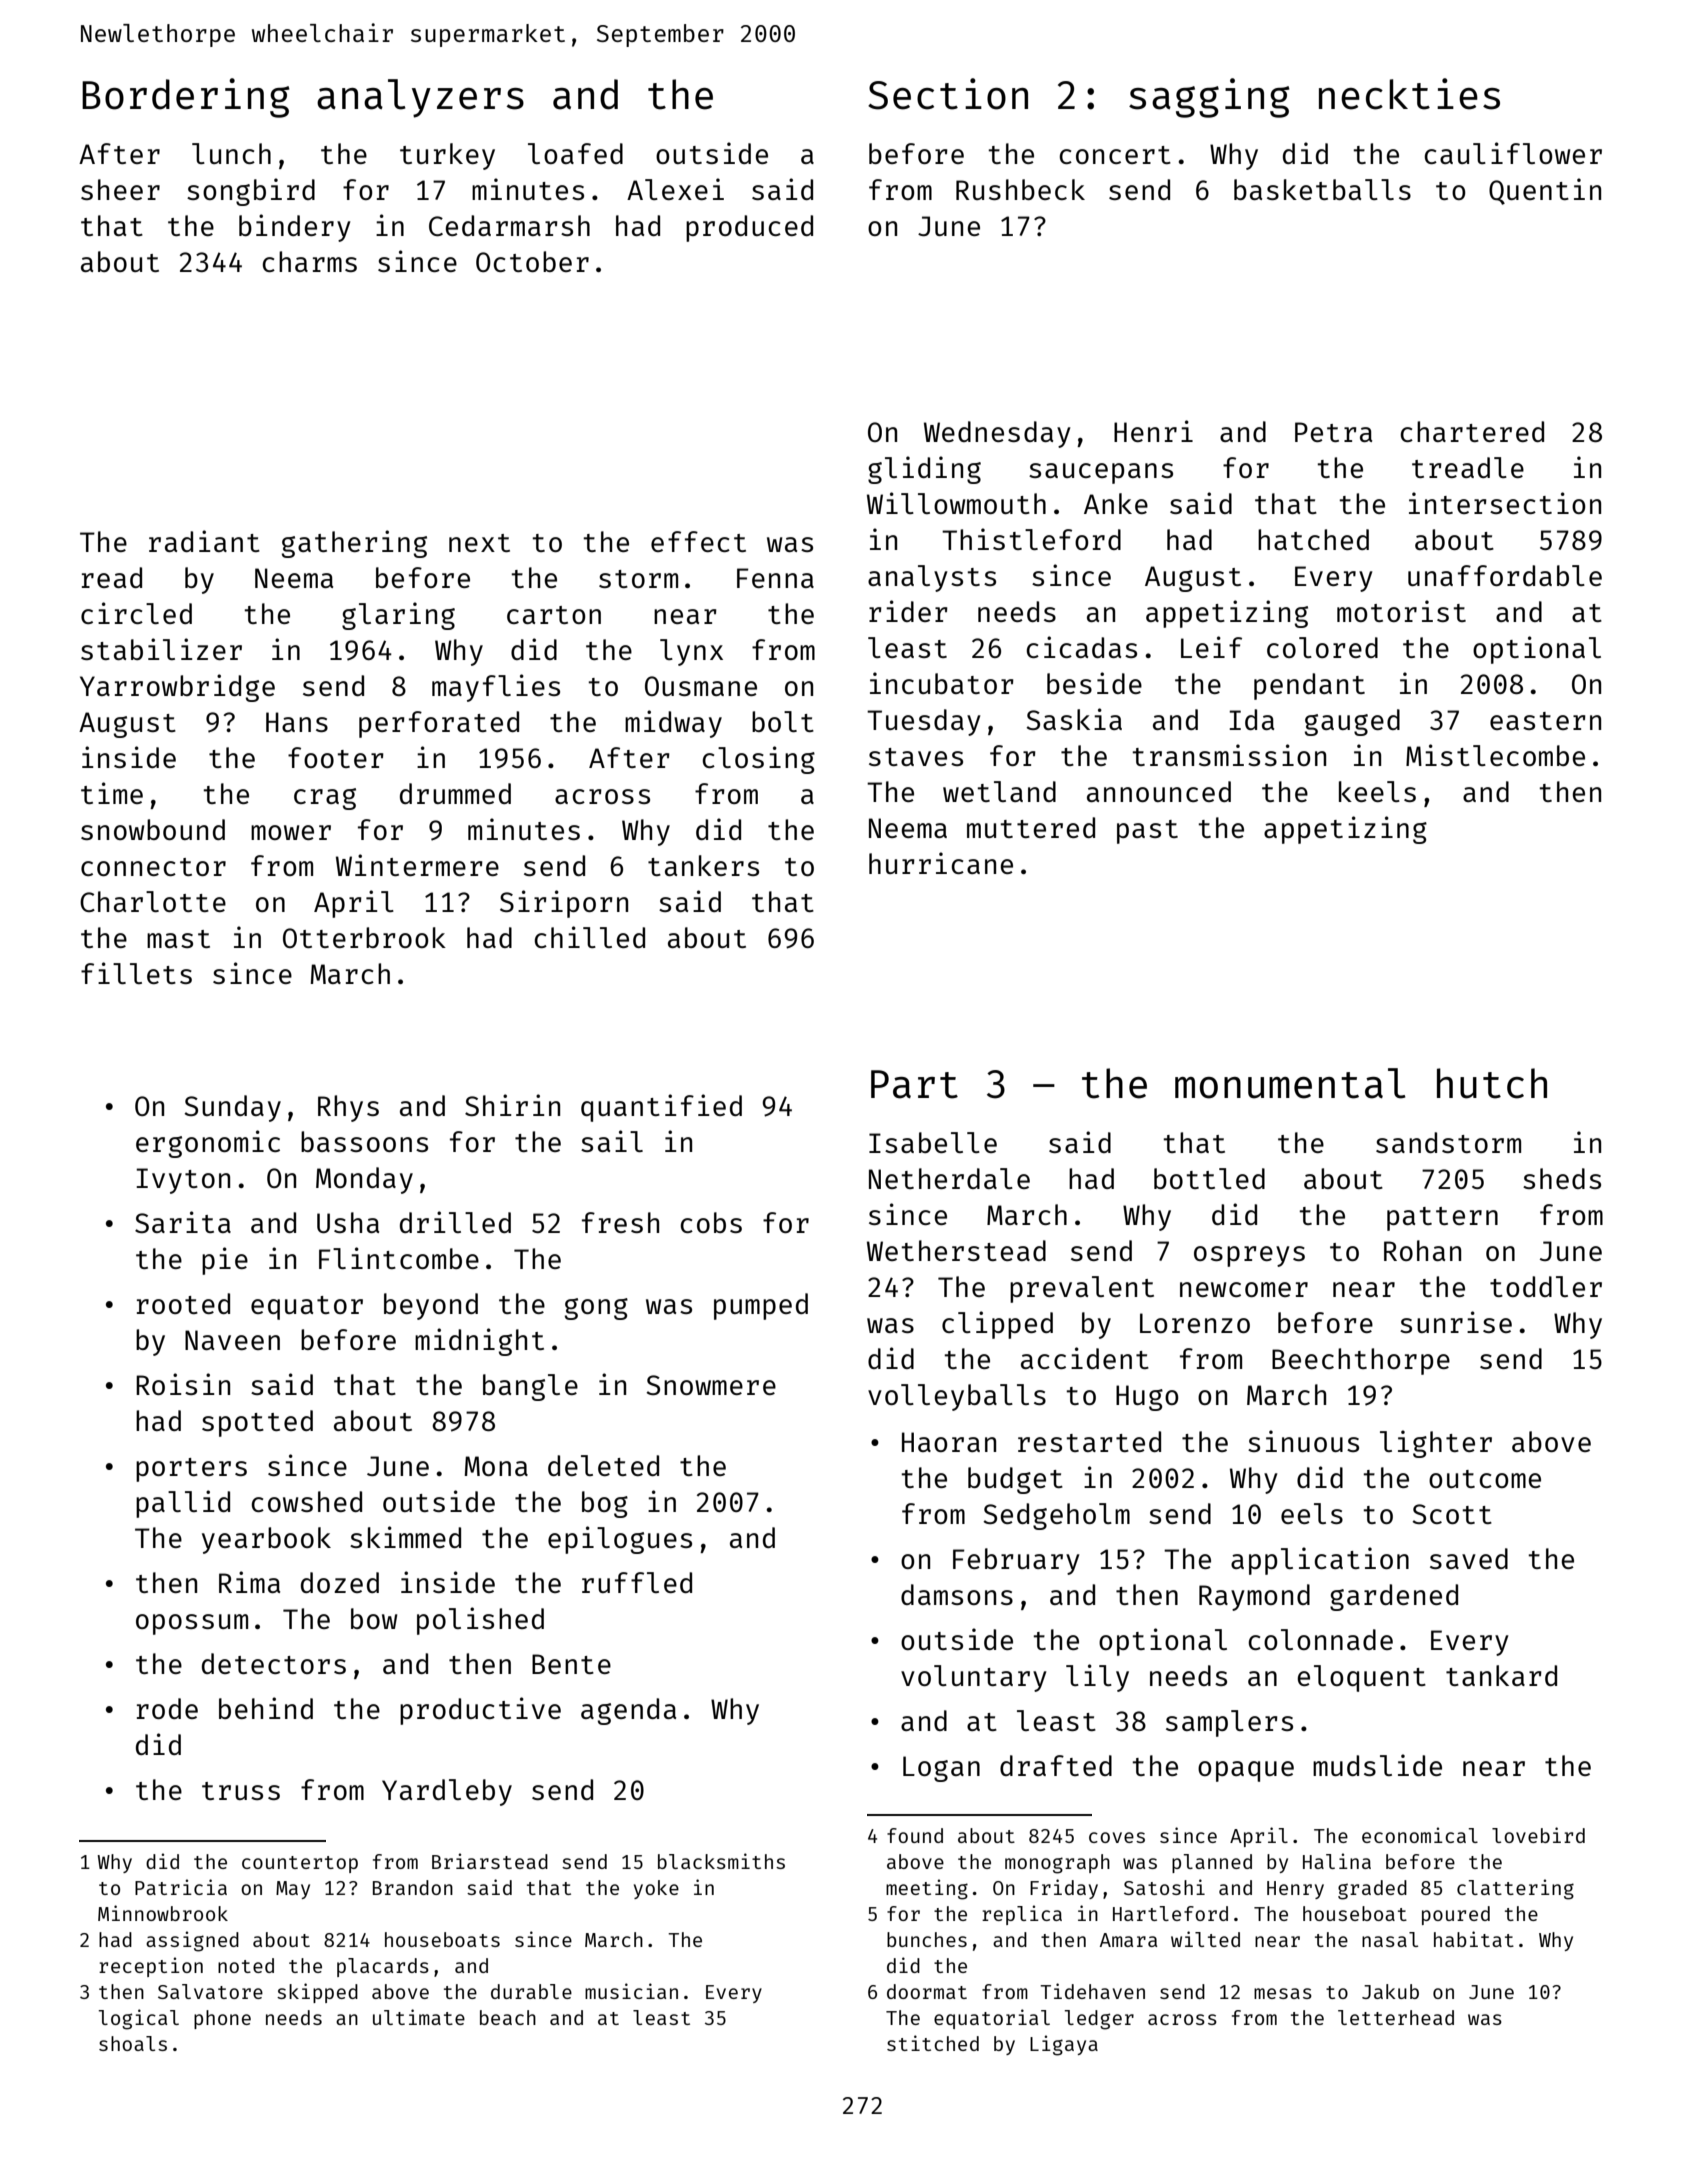 The height and width of the screenshot is (2178, 1683). Describe the element at coordinates (783, 721) in the screenshot. I see `bolt` at that location.
